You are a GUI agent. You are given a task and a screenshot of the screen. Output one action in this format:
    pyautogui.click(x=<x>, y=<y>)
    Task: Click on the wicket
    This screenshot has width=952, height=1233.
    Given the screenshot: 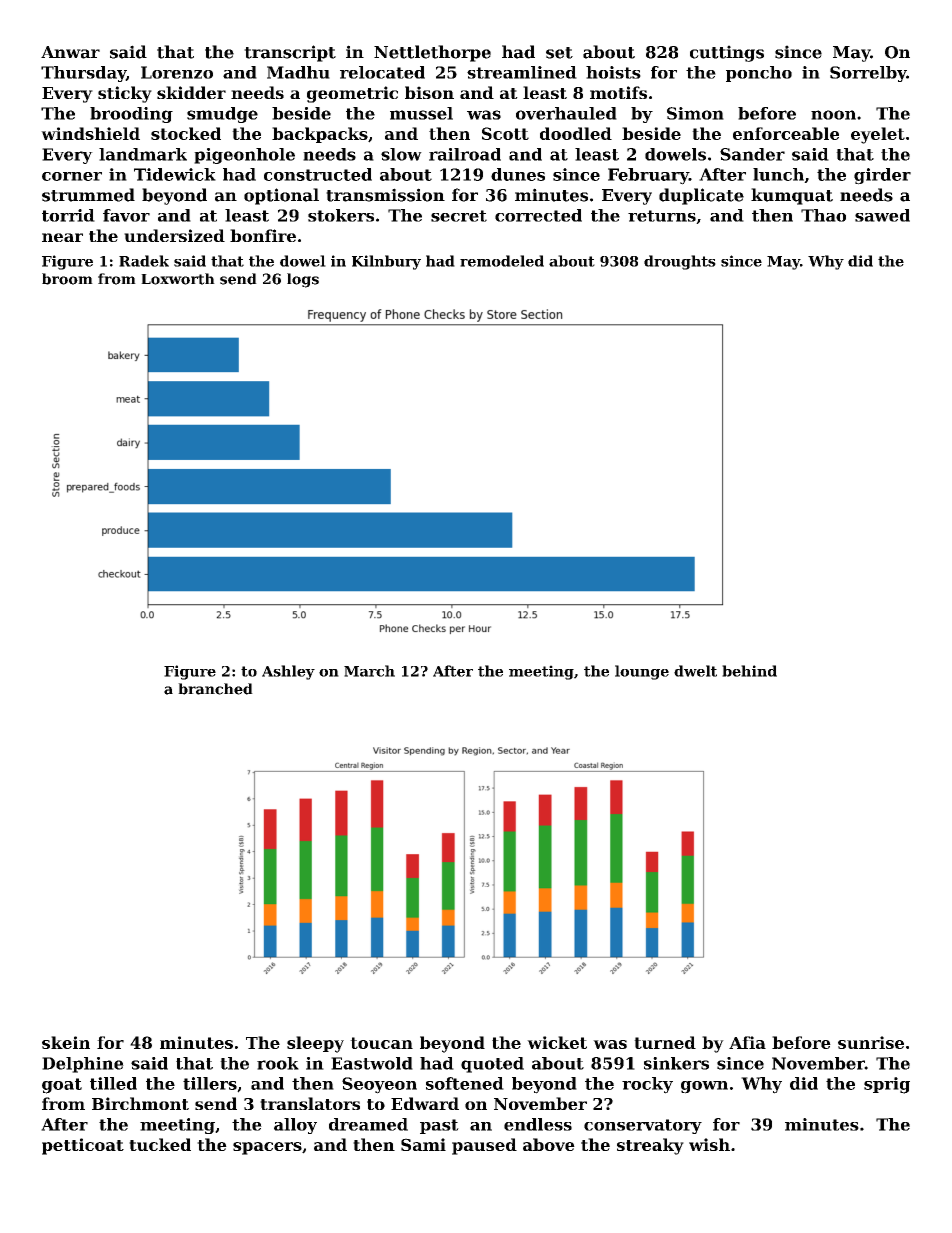 What is the action you would take?
    pyautogui.click(x=557, y=1042)
